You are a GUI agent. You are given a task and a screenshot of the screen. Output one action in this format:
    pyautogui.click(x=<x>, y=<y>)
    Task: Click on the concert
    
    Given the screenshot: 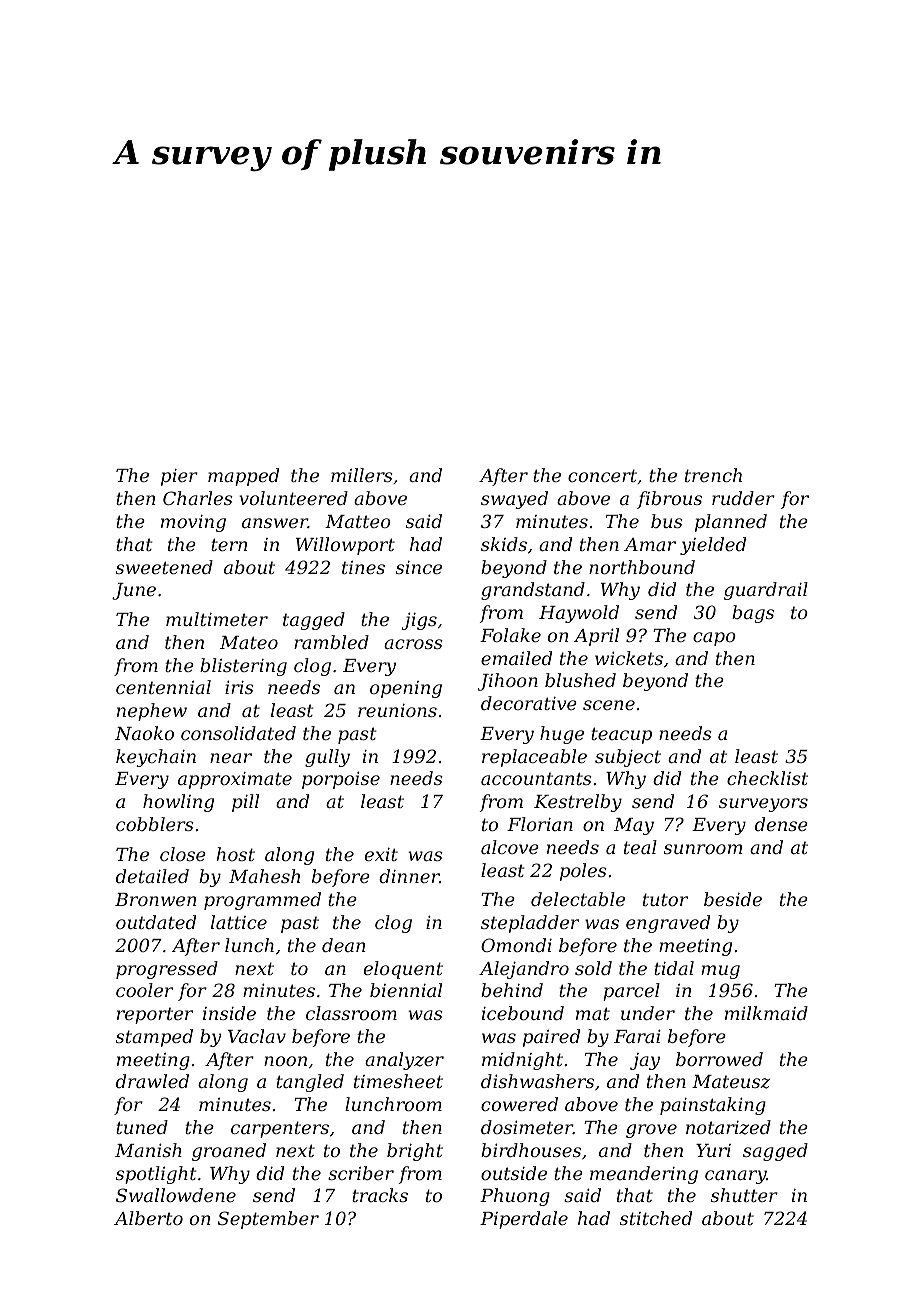 What is the action you would take?
    pyautogui.click(x=602, y=475)
